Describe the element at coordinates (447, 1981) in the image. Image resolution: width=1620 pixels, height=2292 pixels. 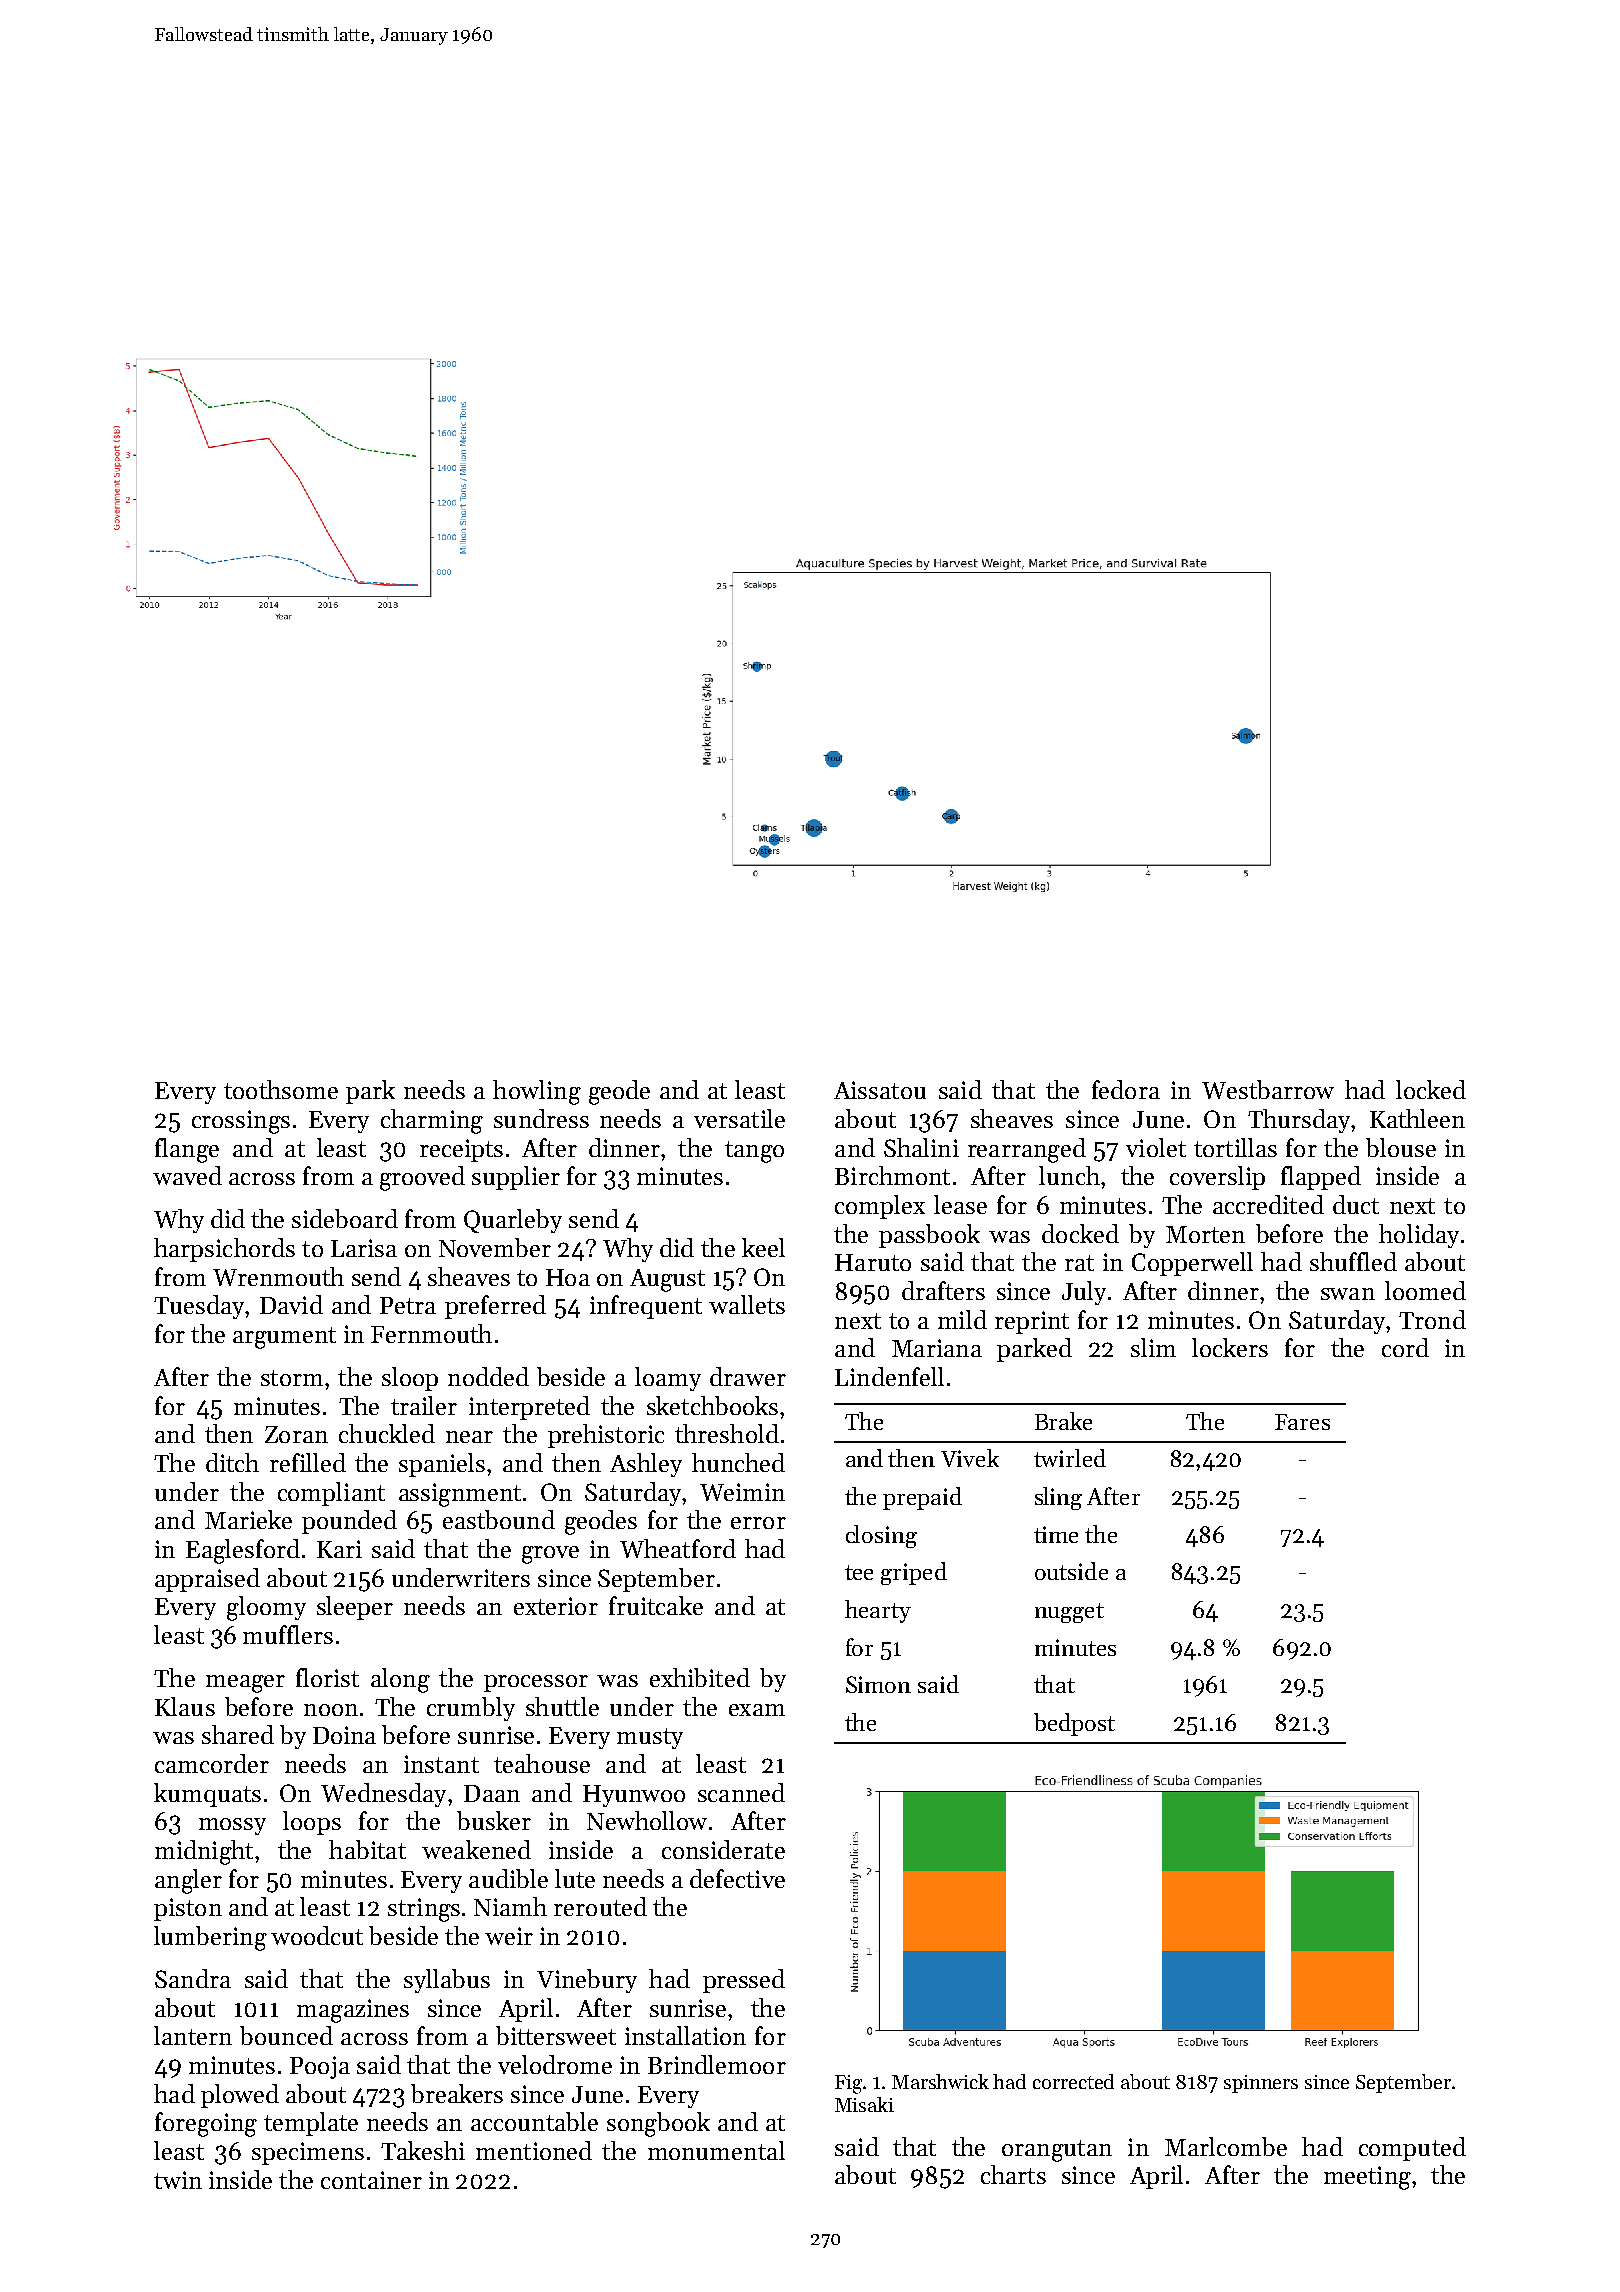
I see `syllabus` at that location.
